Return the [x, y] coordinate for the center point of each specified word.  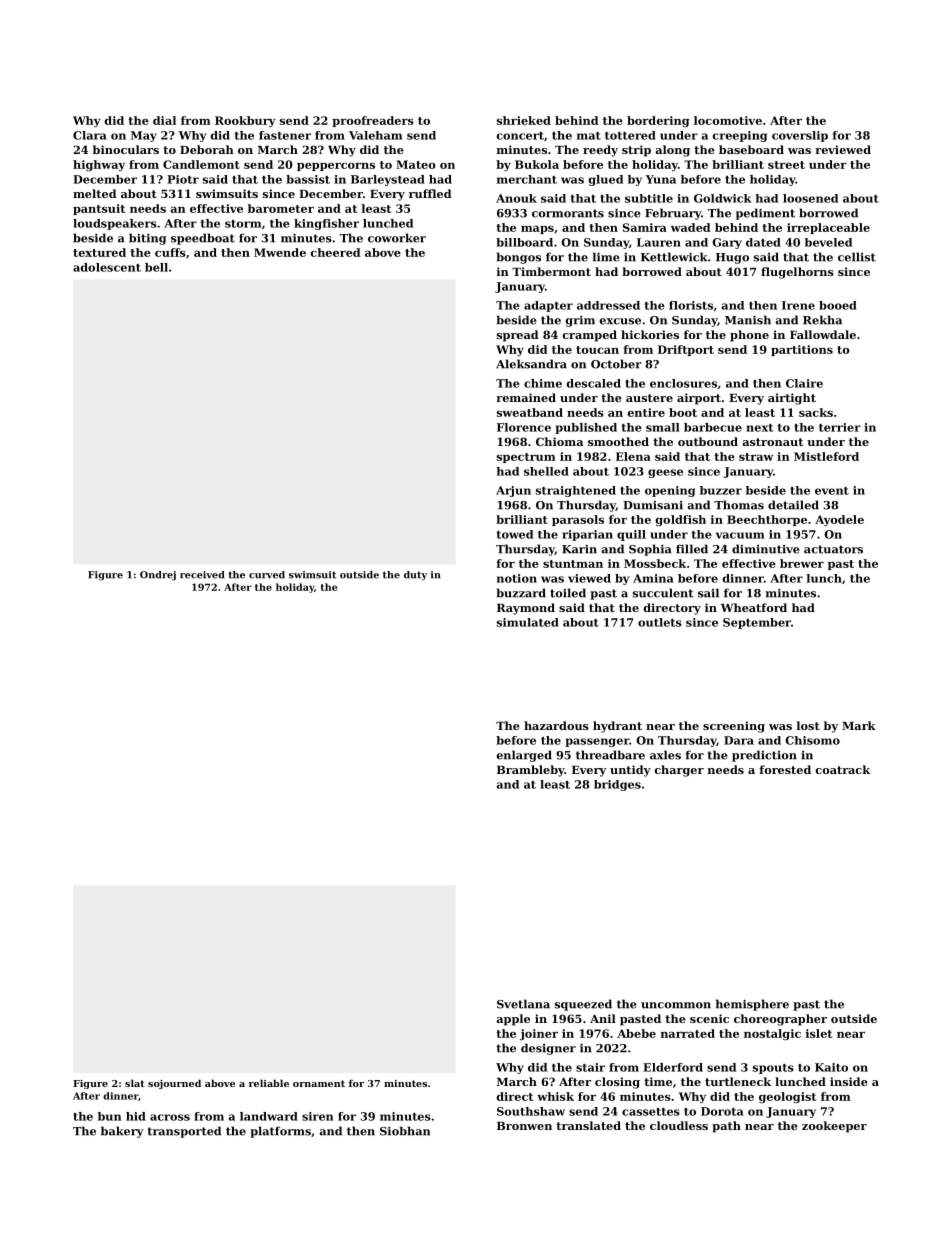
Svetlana [523, 1004]
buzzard [521, 593]
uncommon [676, 1005]
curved [267, 575]
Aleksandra [531, 364]
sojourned [174, 1084]
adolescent [107, 267]
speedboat [203, 239]
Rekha [822, 320]
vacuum [740, 535]
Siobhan [405, 1131]
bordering [658, 121]
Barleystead [388, 180]
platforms [280, 1132]
